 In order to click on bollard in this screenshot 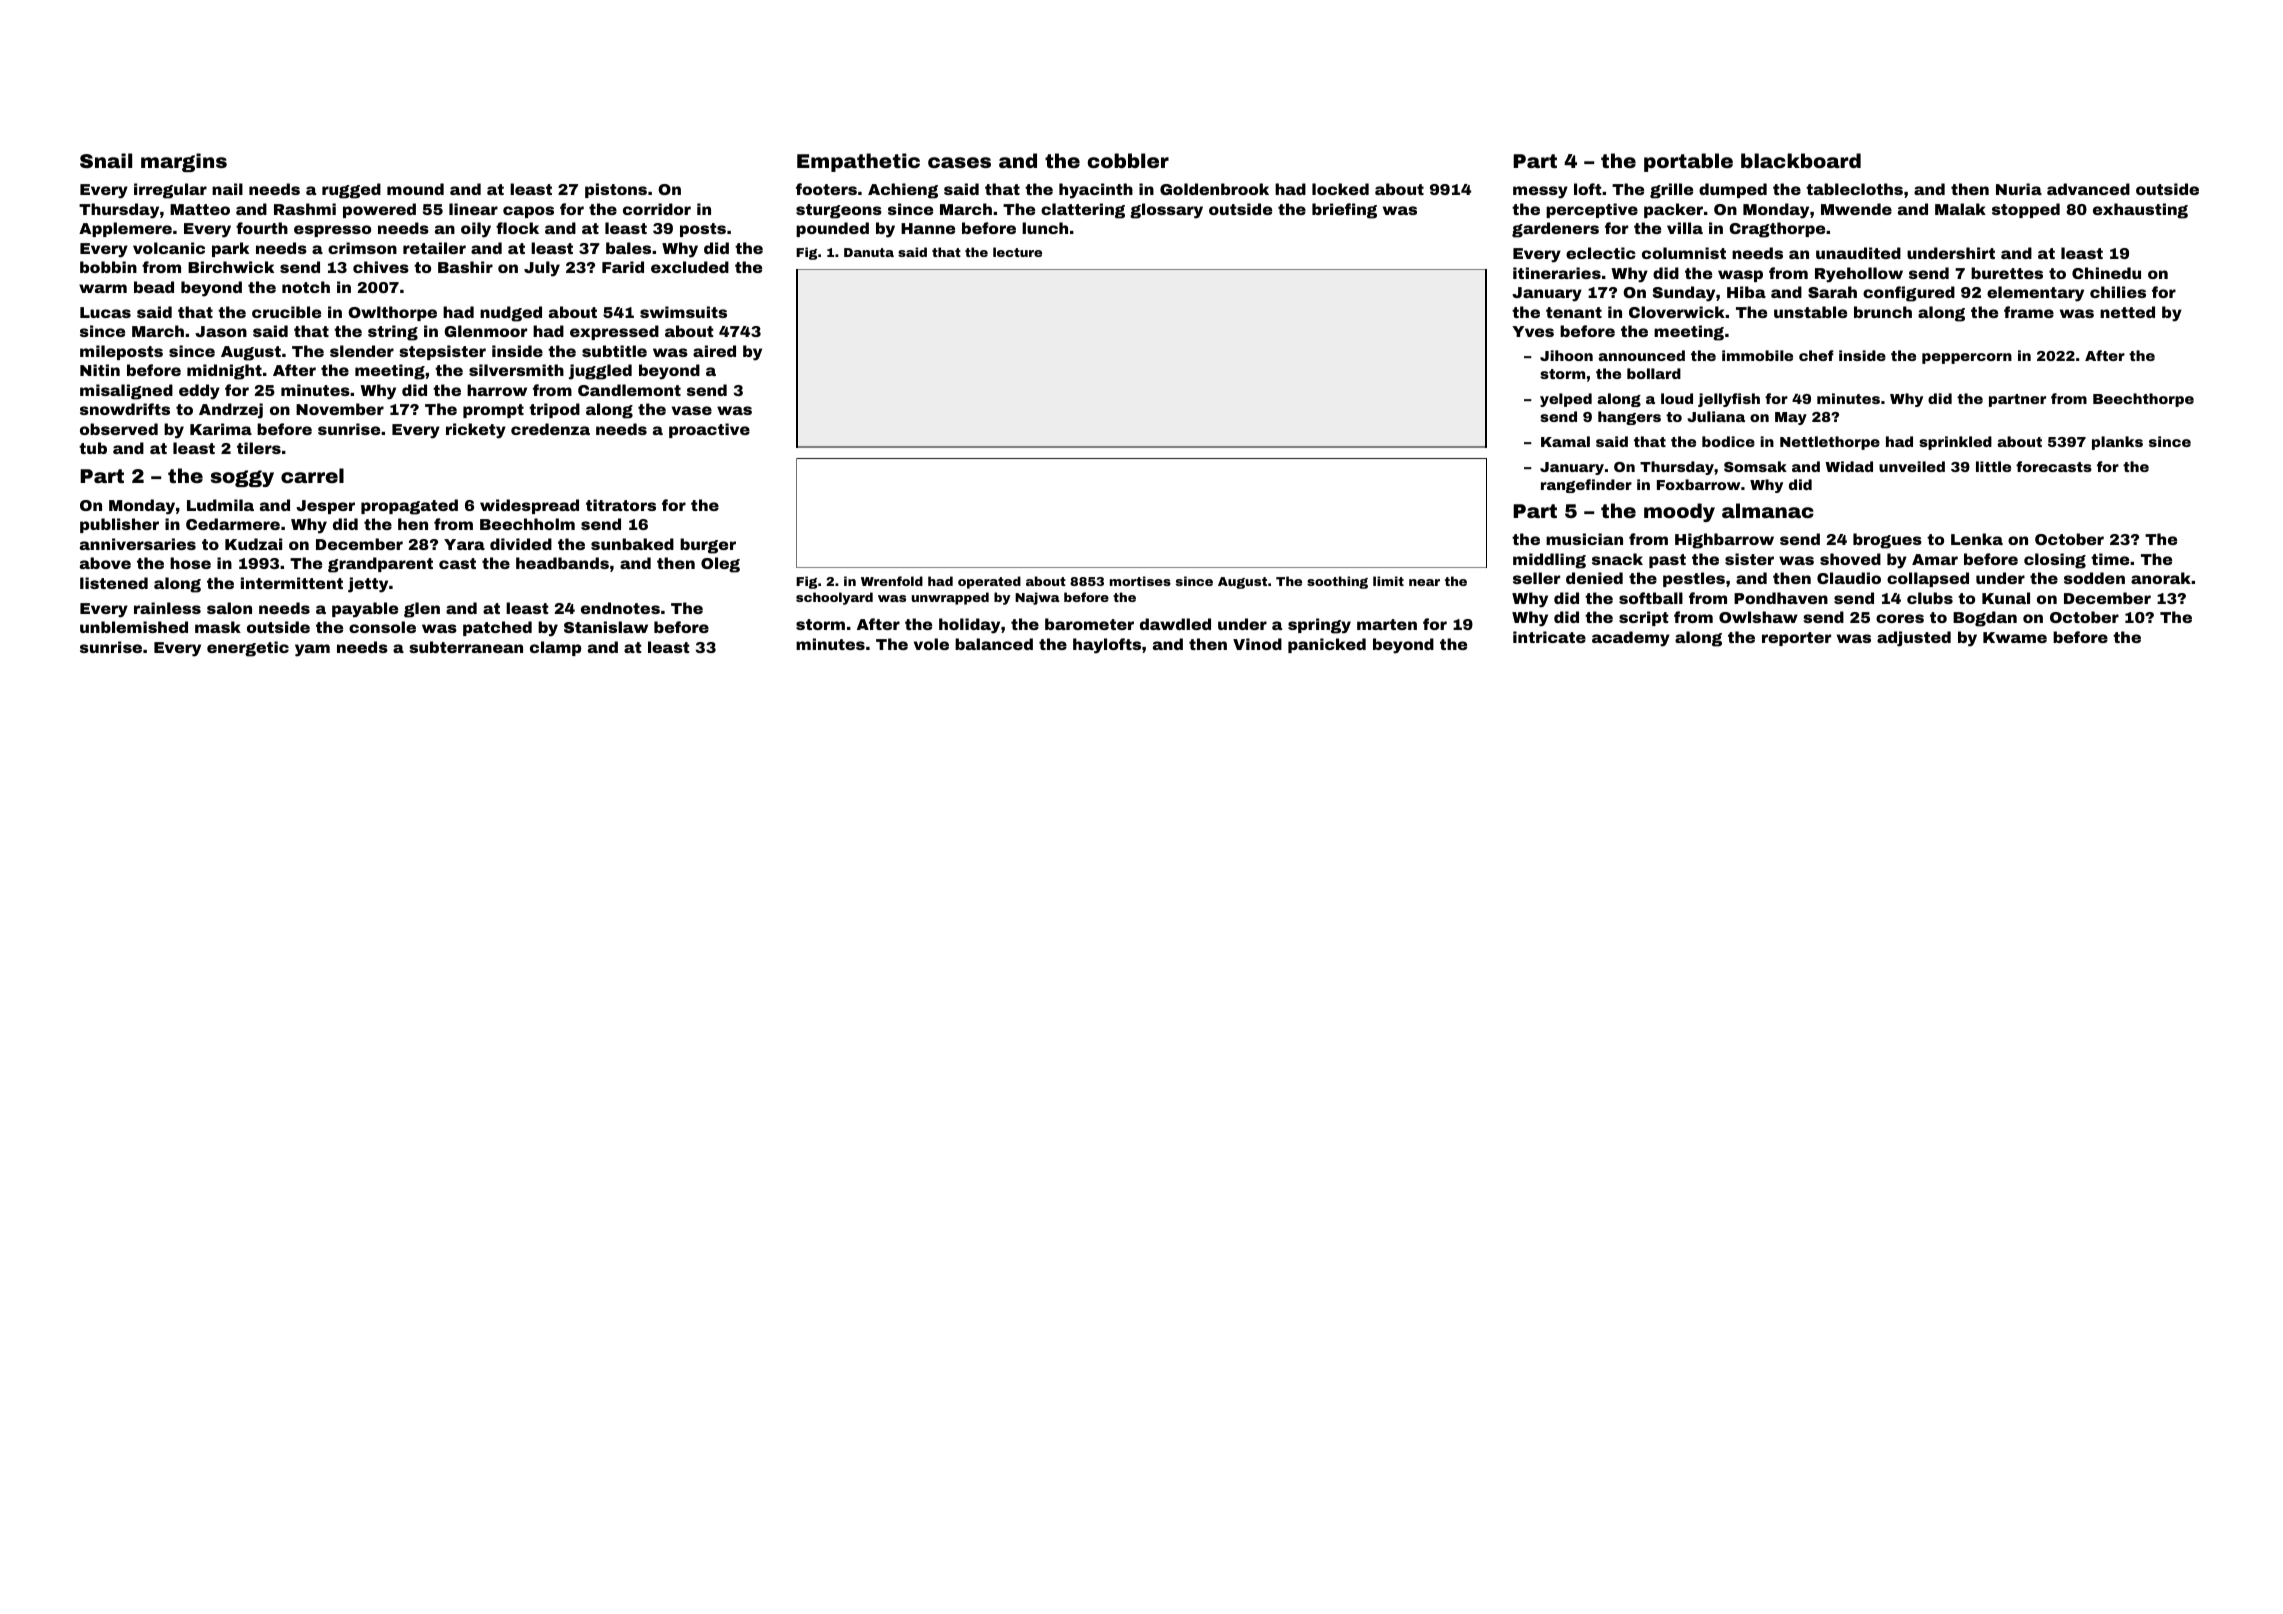, I will do `click(1654, 373)`.
